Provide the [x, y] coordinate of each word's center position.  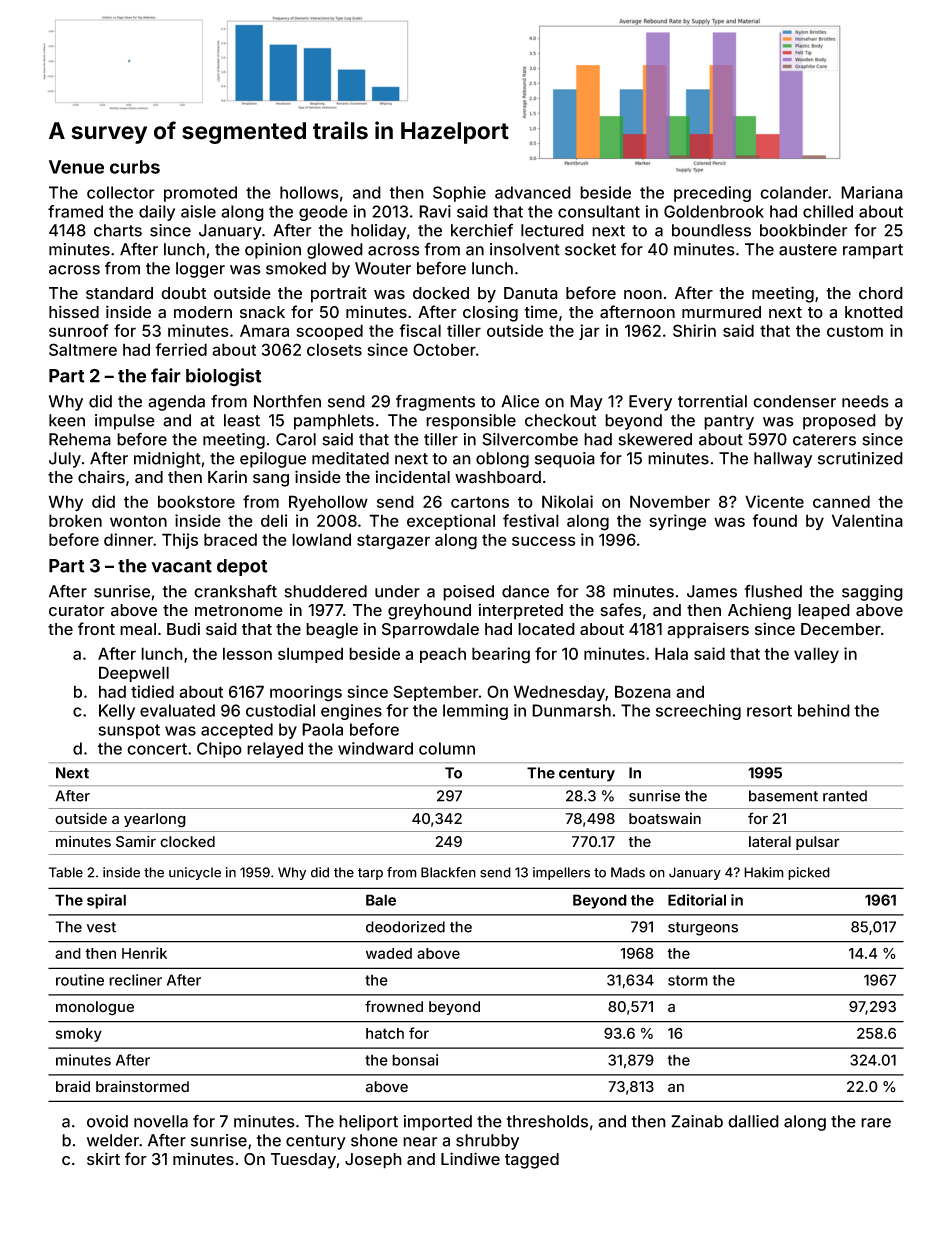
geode [323, 213]
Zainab [697, 1121]
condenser [794, 401]
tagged [532, 1161]
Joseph [373, 1161]
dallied [753, 1121]
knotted [874, 312]
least [242, 420]
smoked [296, 268]
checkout [560, 420]
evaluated [177, 710]
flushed [773, 591]
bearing [501, 655]
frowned [394, 1006]
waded [389, 953]
